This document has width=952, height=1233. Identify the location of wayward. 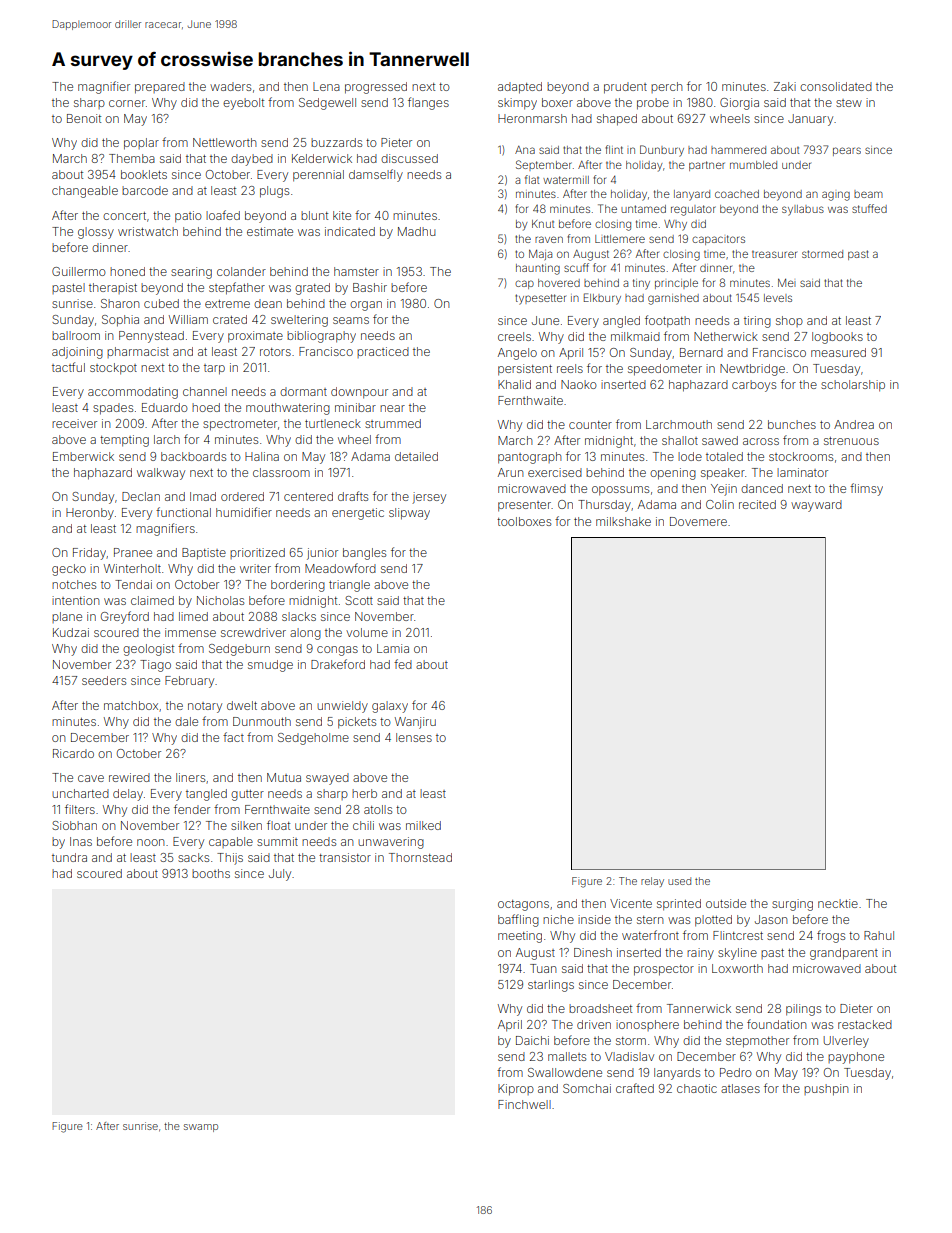
(816, 506).
